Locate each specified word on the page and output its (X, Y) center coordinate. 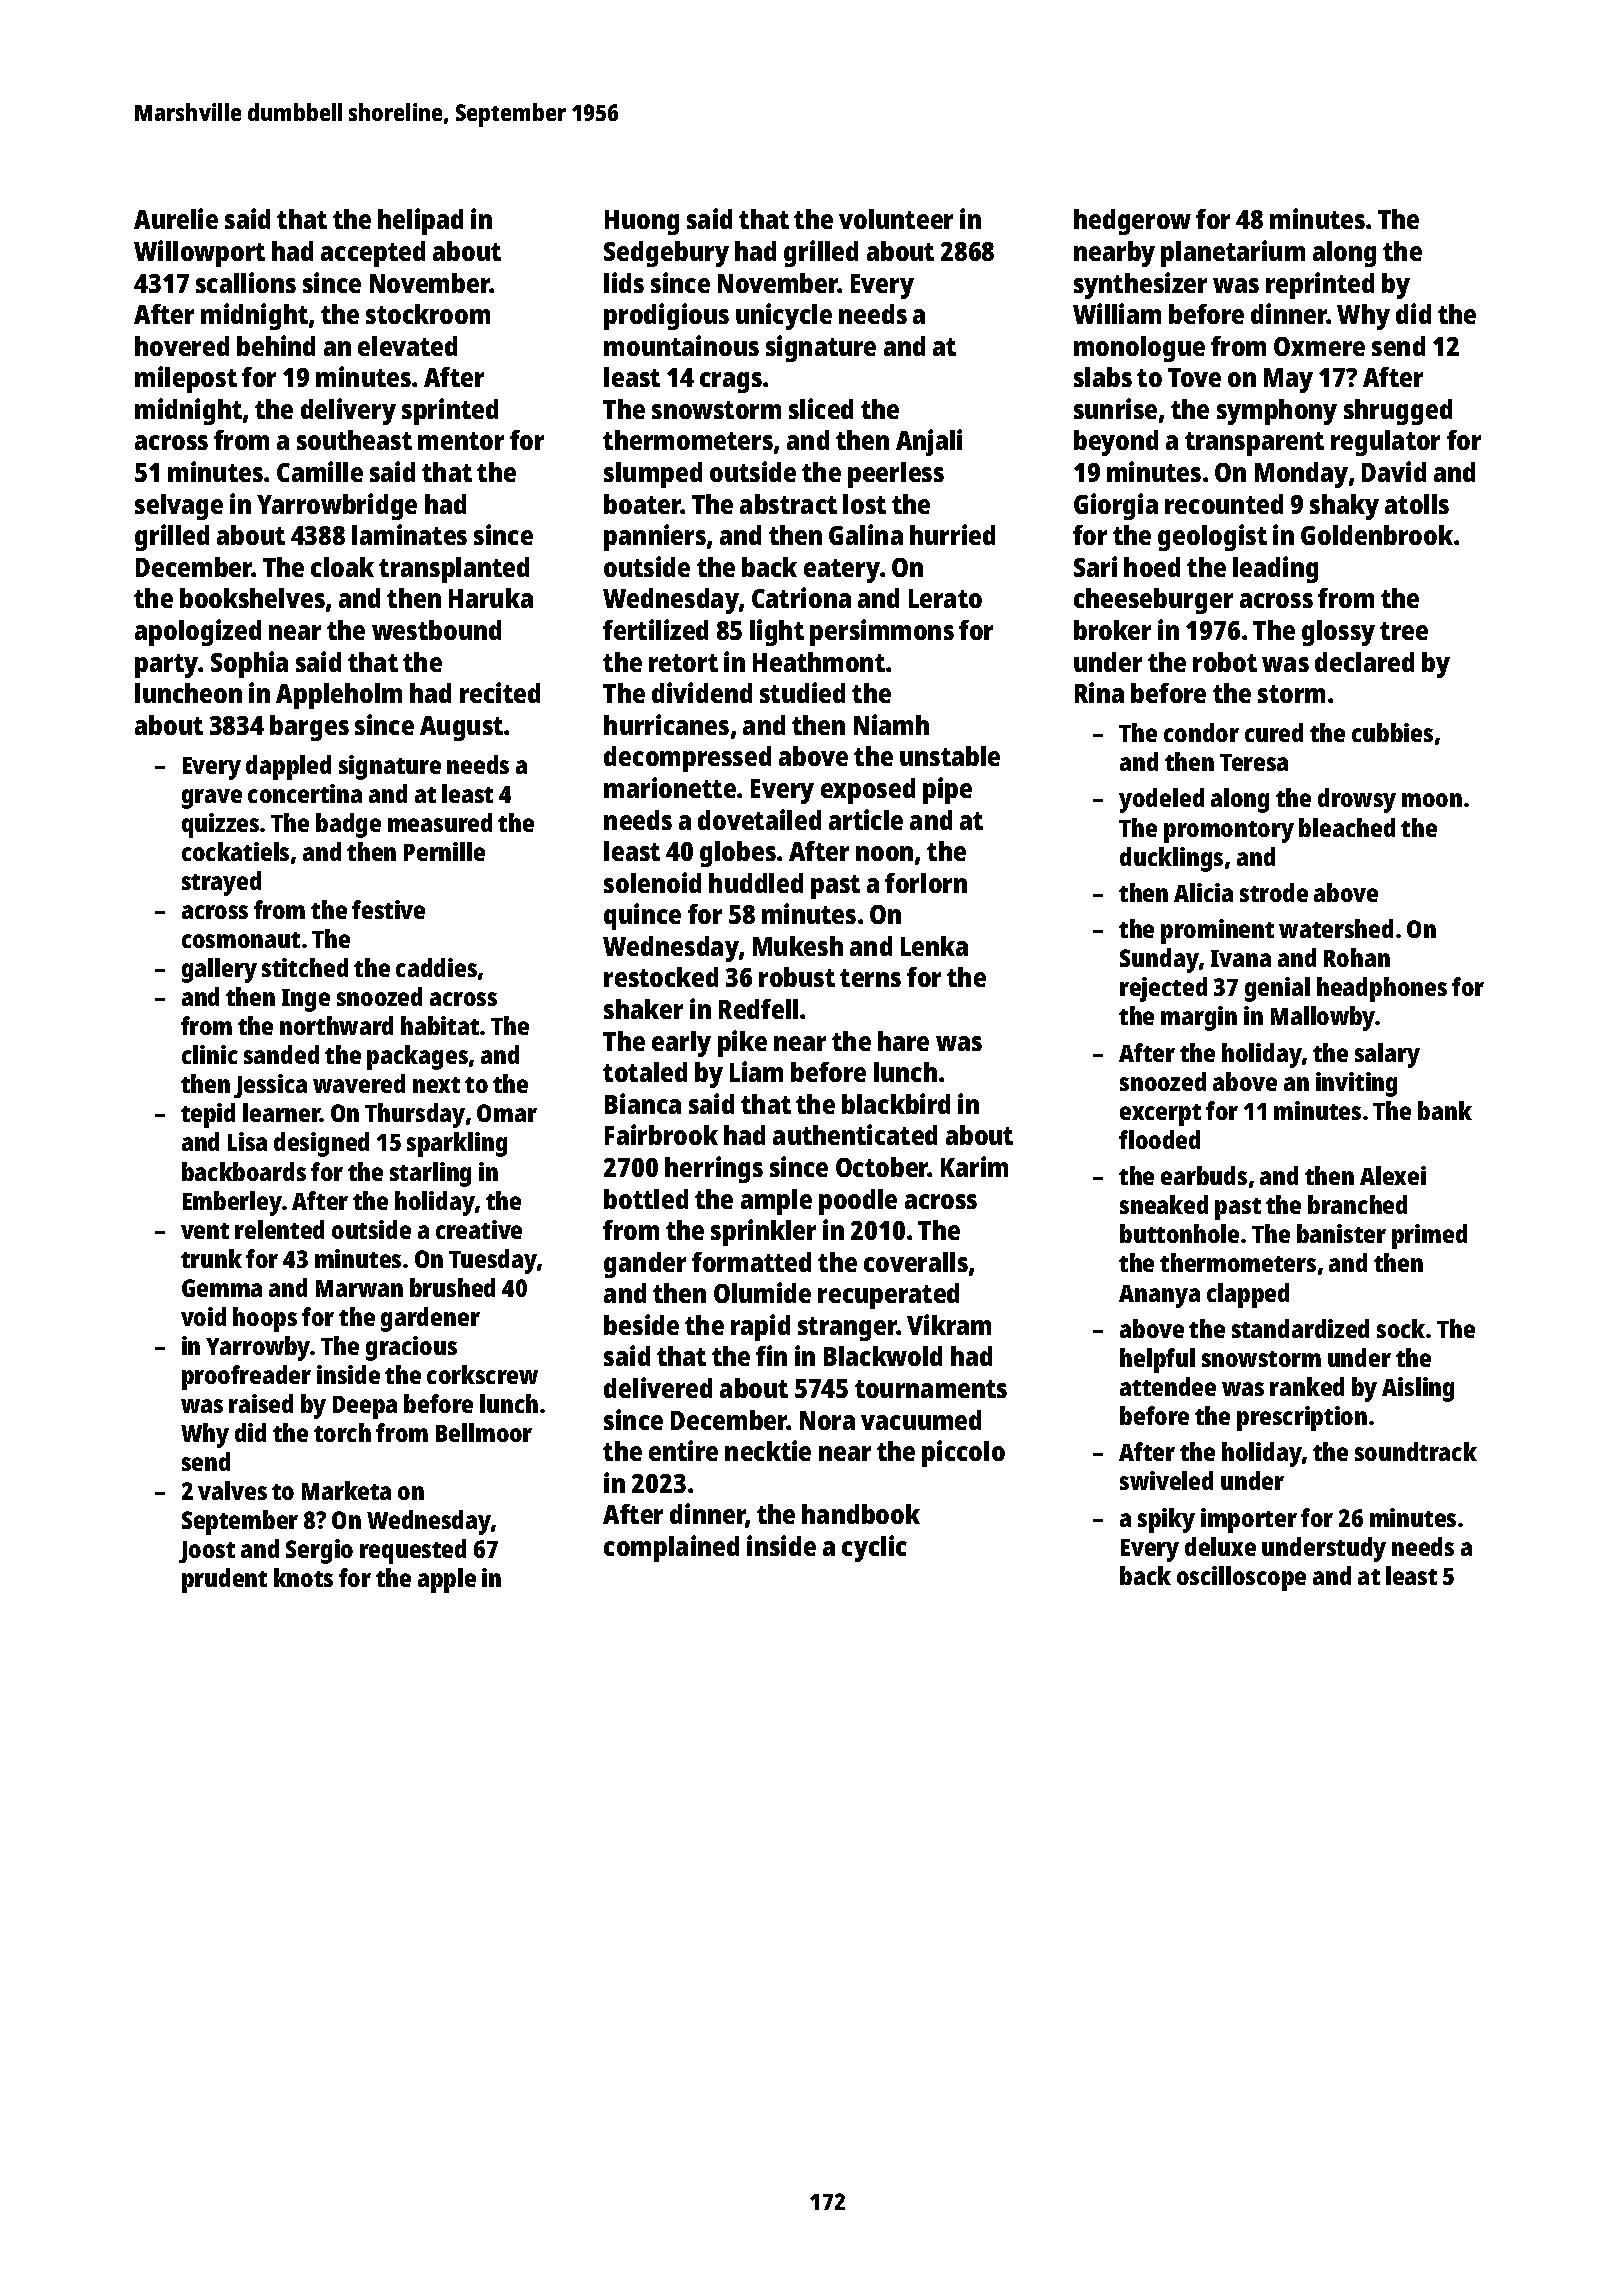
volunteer (896, 219)
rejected (1163, 989)
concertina (305, 793)
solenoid (652, 882)
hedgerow (1132, 222)
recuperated (888, 1296)
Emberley (232, 1203)
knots (303, 1577)
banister (1341, 1233)
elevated (407, 346)
